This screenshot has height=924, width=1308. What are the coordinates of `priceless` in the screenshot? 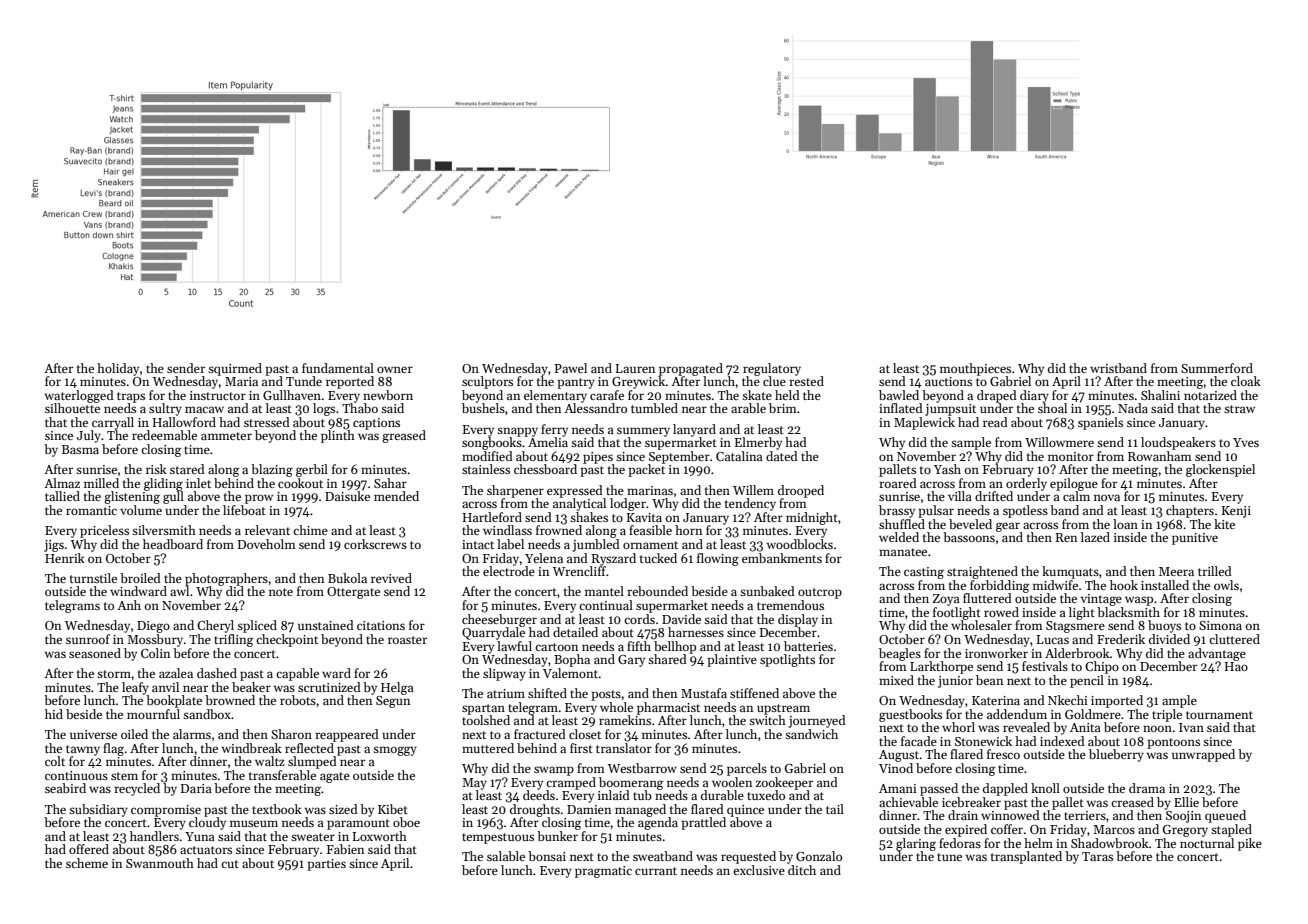 It's located at (104, 531).
